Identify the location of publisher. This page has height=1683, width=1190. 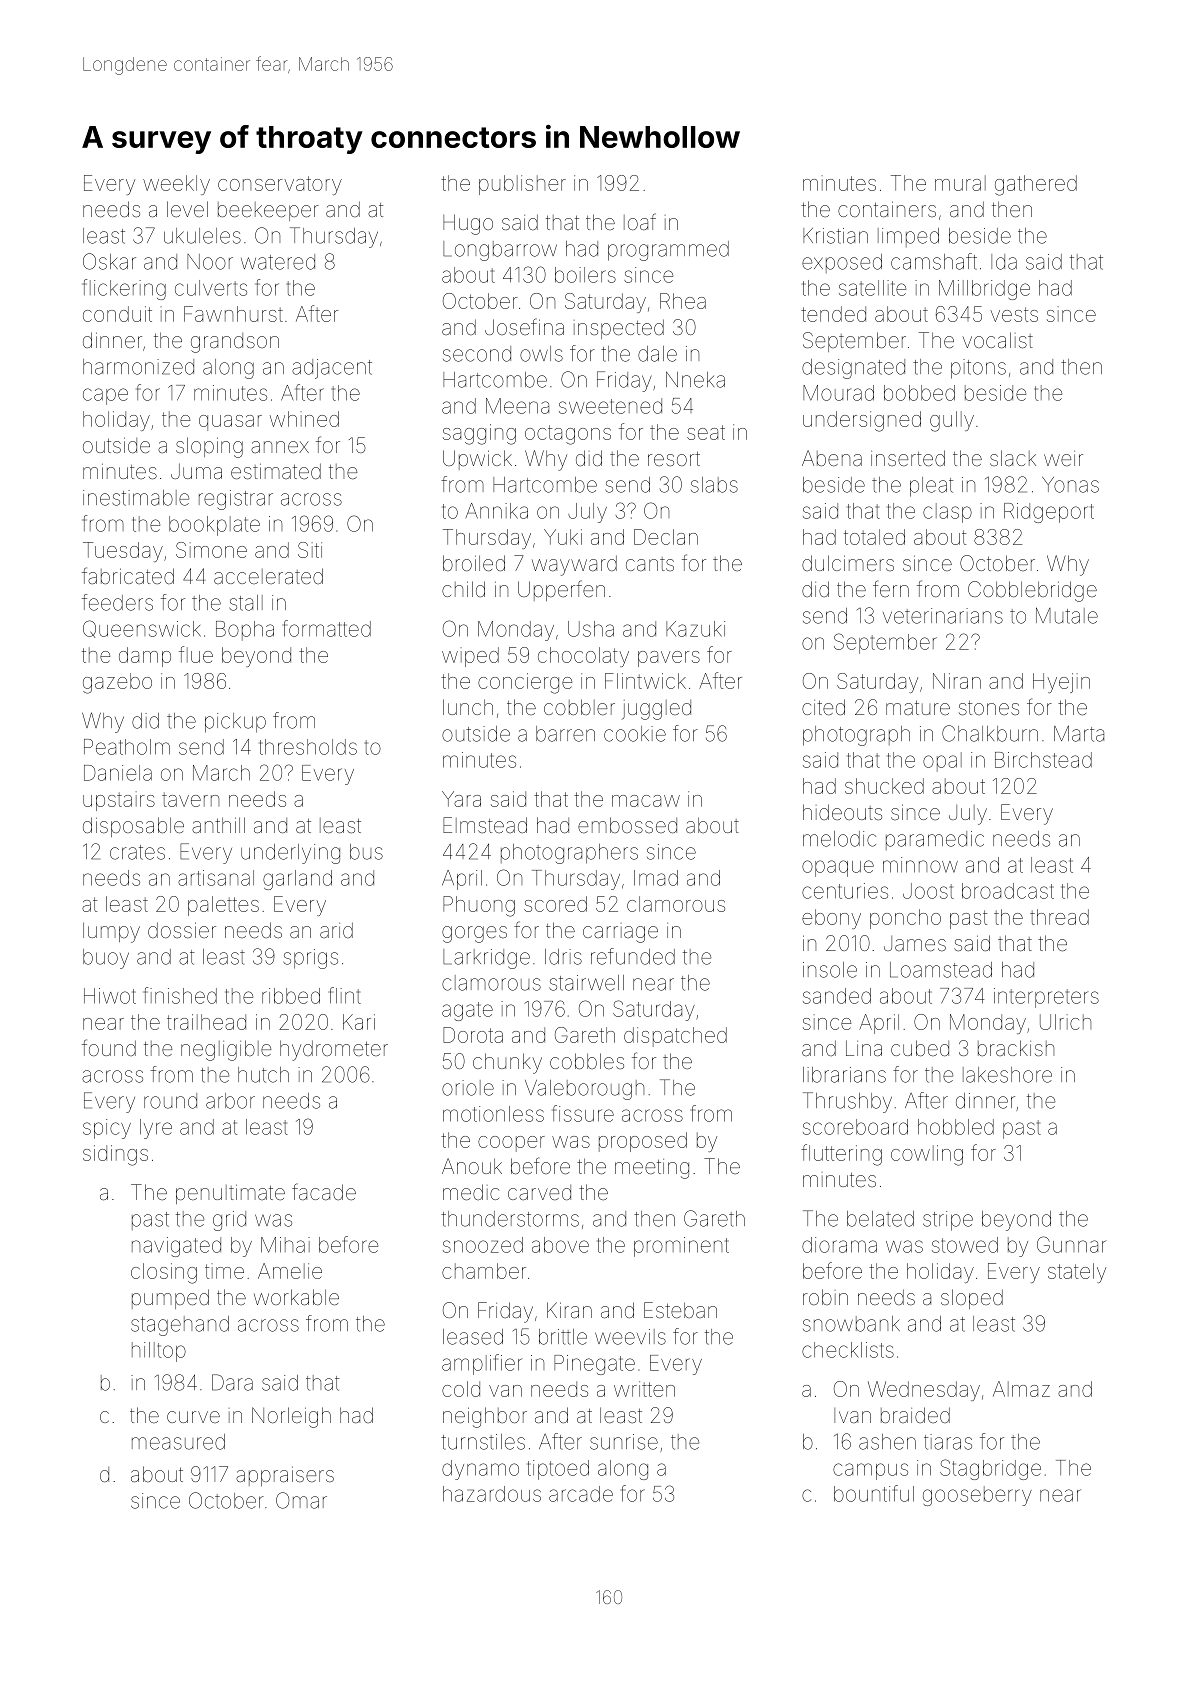
(522, 185).
